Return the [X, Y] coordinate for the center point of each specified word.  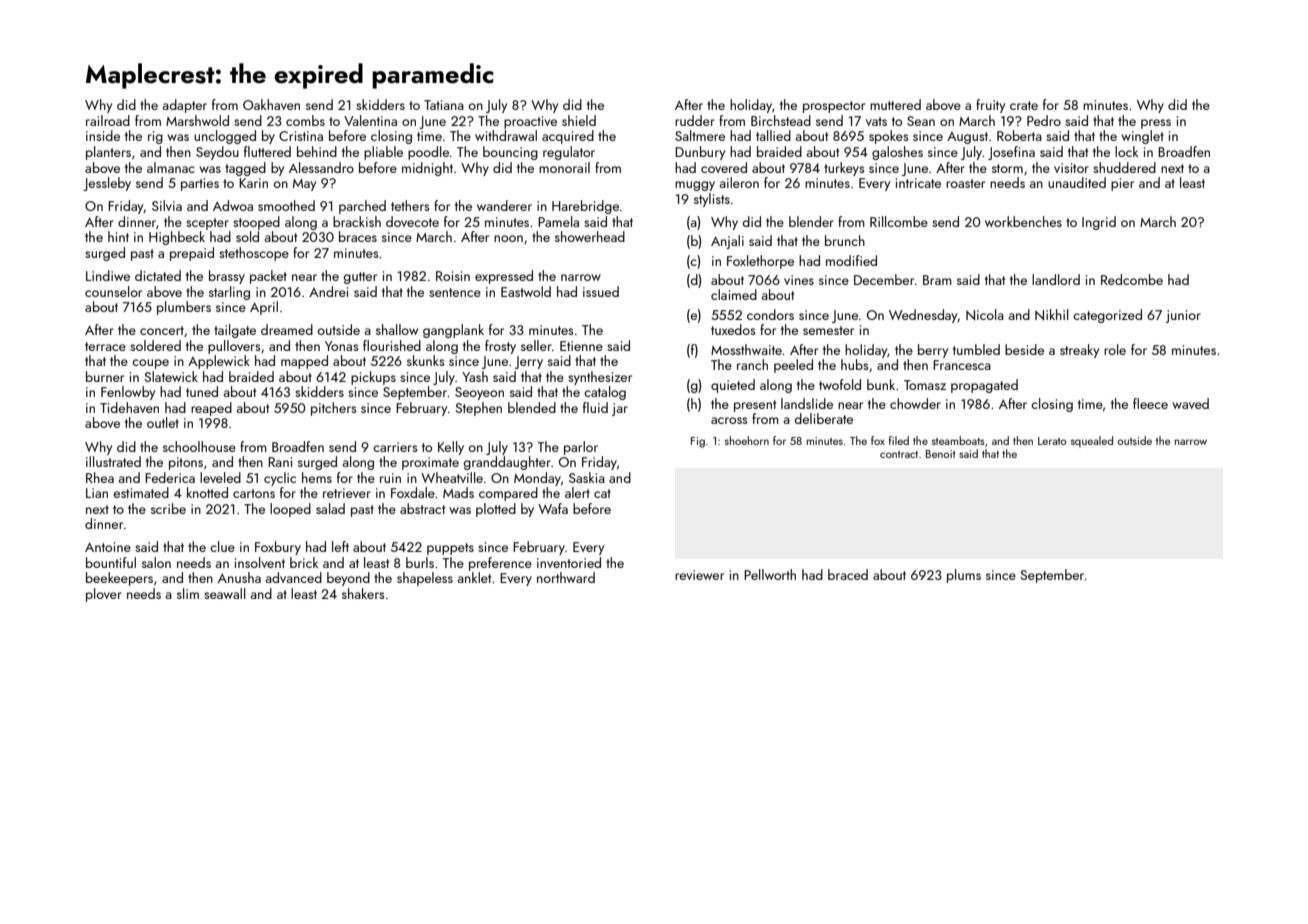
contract [899, 454]
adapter [185, 106]
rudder [695, 120]
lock [1126, 151]
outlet [163, 422]
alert [577, 492]
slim [188, 593]
